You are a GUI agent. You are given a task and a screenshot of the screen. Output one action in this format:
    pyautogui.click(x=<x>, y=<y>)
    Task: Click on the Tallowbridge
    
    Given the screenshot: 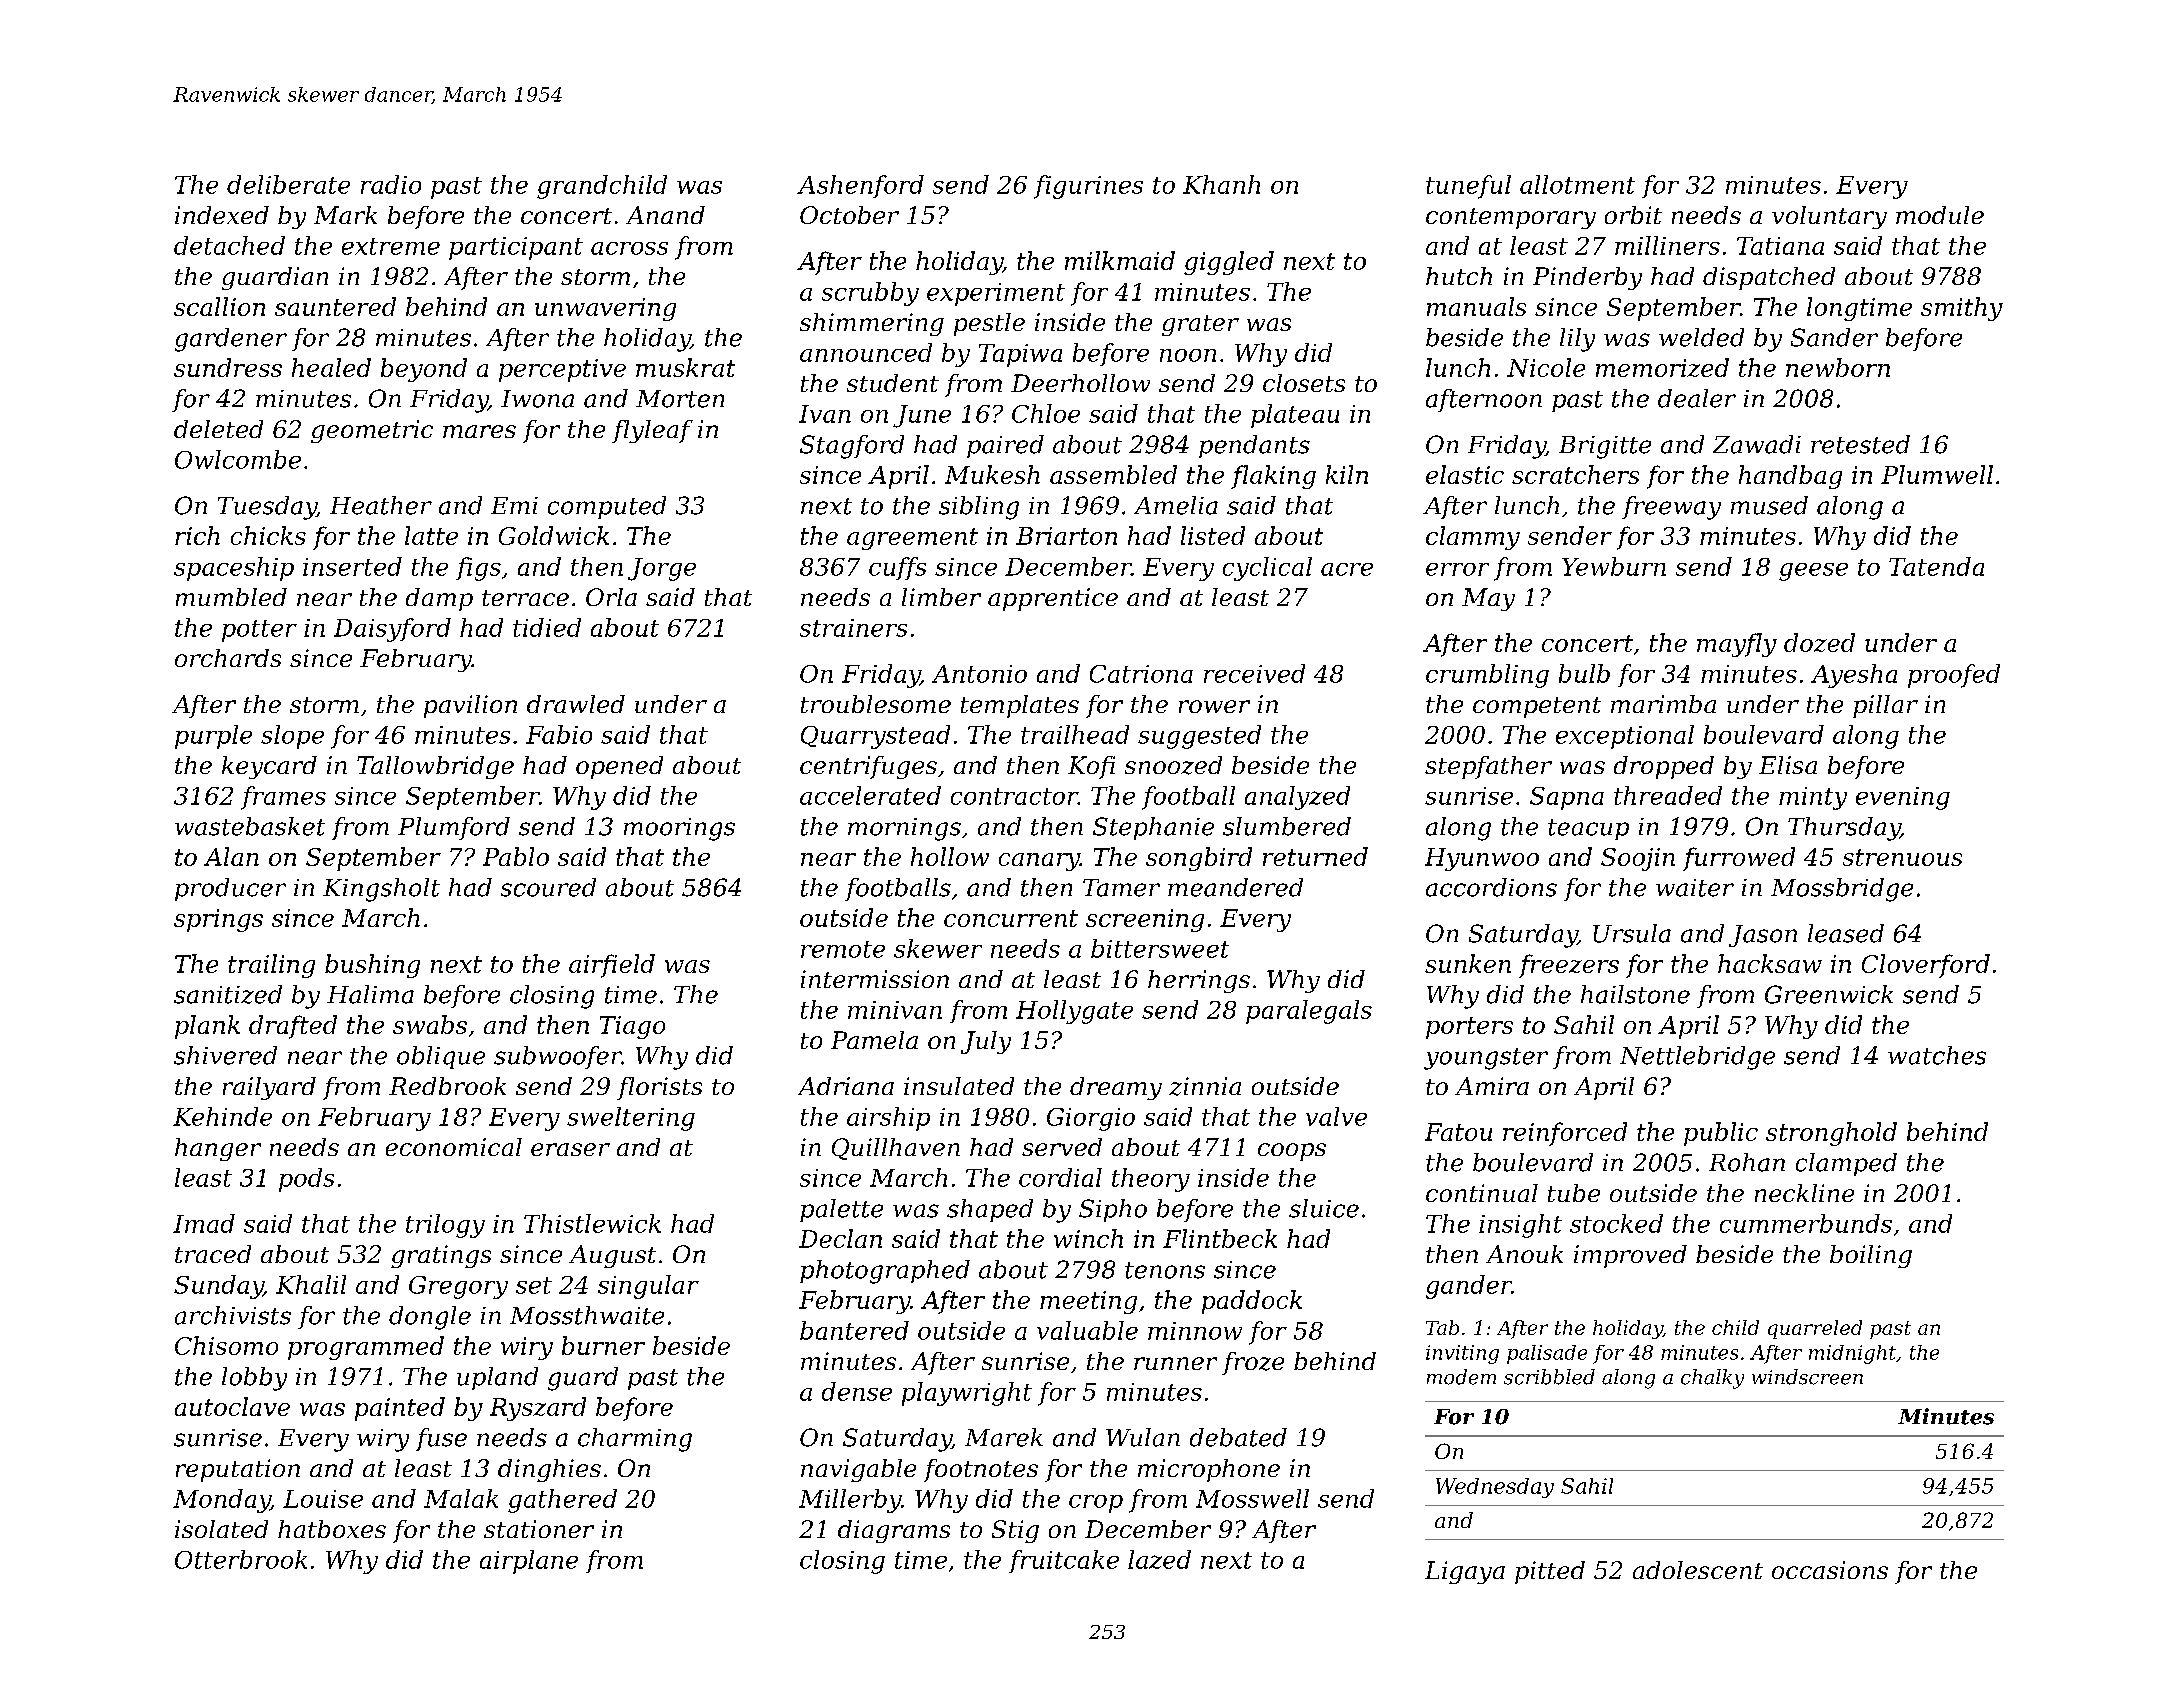 What is the action you would take?
    pyautogui.click(x=435, y=767)
